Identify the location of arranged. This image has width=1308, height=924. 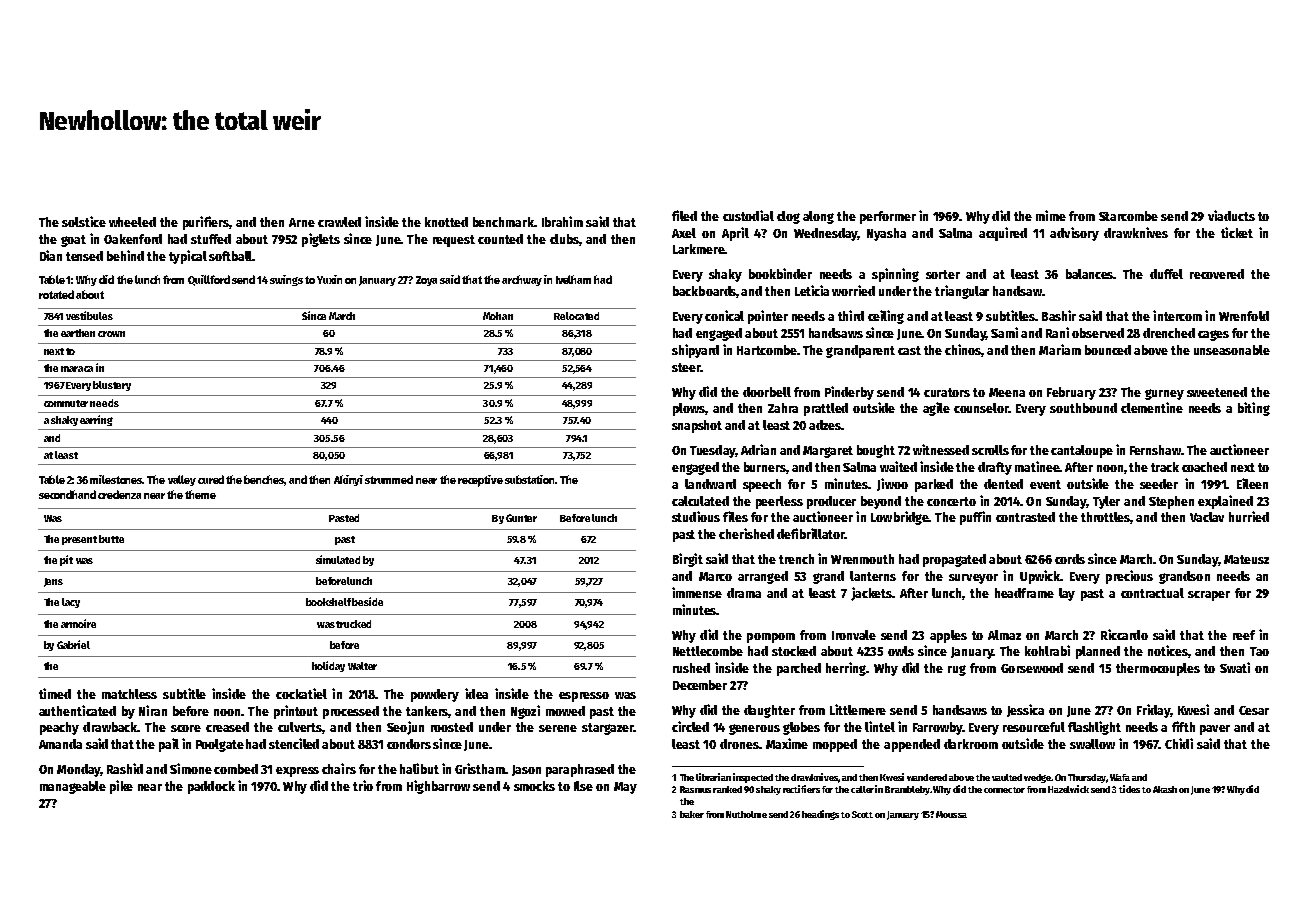
(763, 577).
